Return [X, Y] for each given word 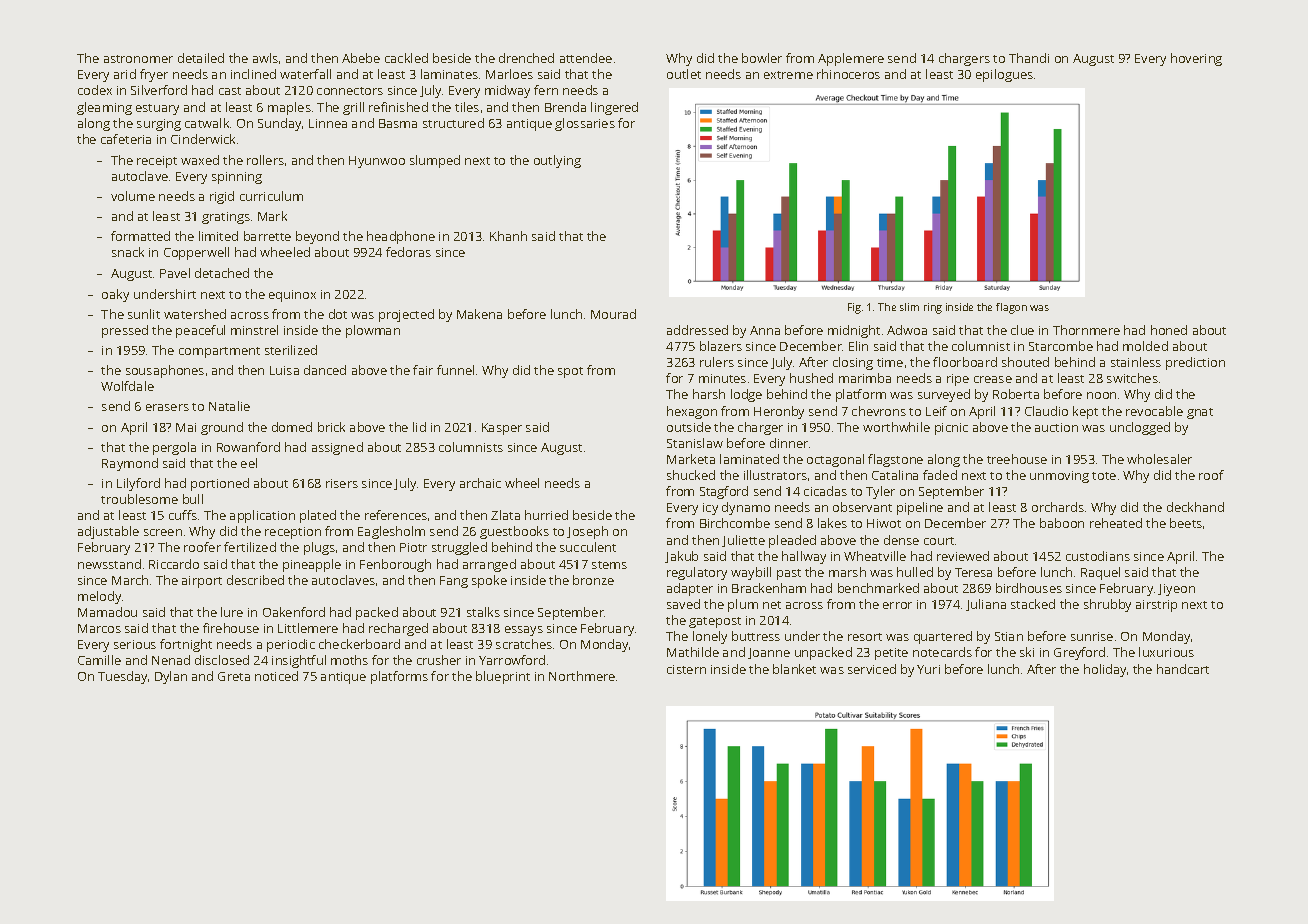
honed [1169, 330]
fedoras [408, 252]
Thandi [1029, 58]
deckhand [1195, 507]
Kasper [502, 429]
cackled [406, 58]
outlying [557, 161]
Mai [186, 427]
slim [909, 307]
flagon [1011, 308]
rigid [222, 197]
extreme [788, 75]
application [262, 516]
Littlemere [308, 628]
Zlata [505, 515]
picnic [951, 429]
